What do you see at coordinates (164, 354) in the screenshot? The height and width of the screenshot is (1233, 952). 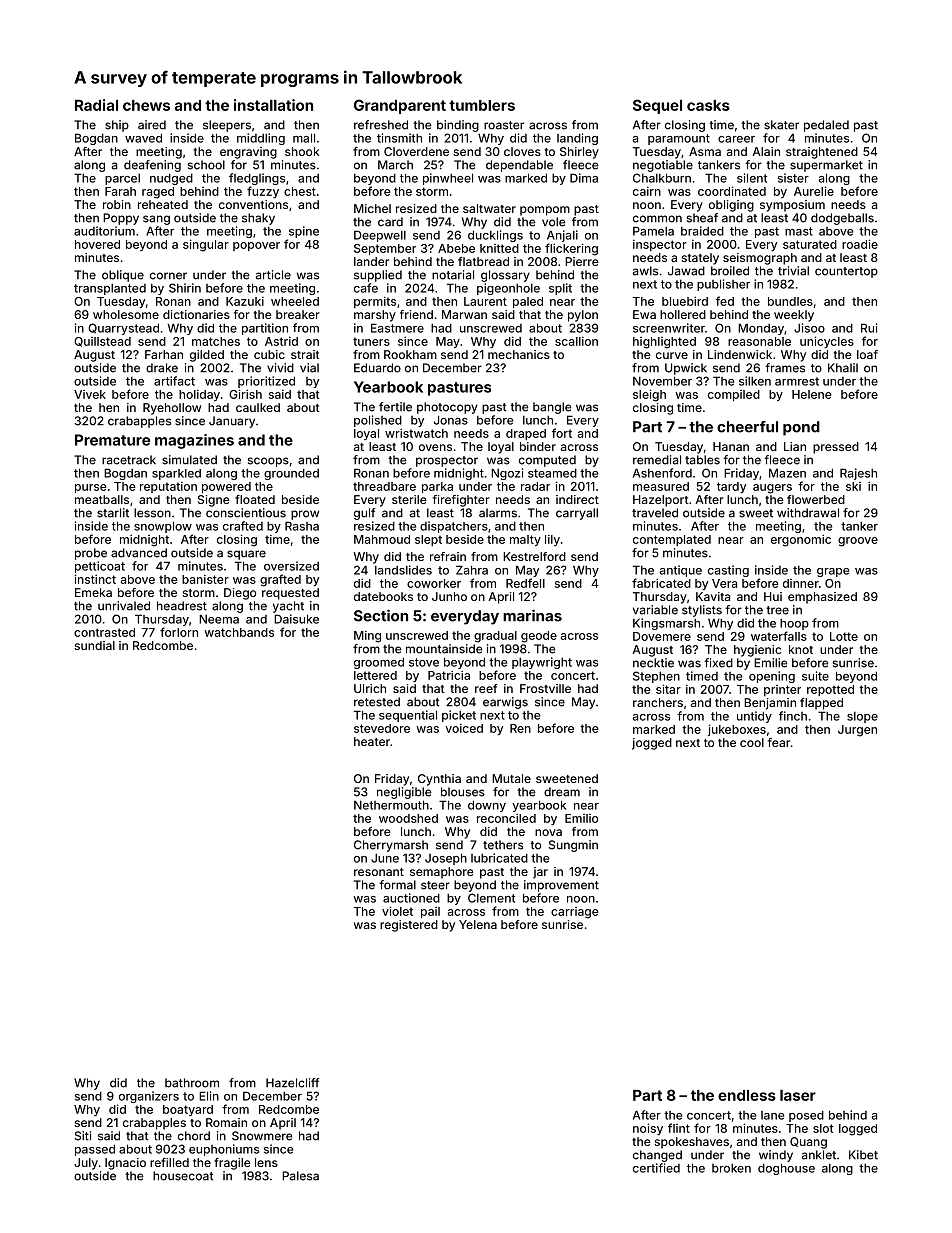 I see `Farhan` at bounding box center [164, 354].
